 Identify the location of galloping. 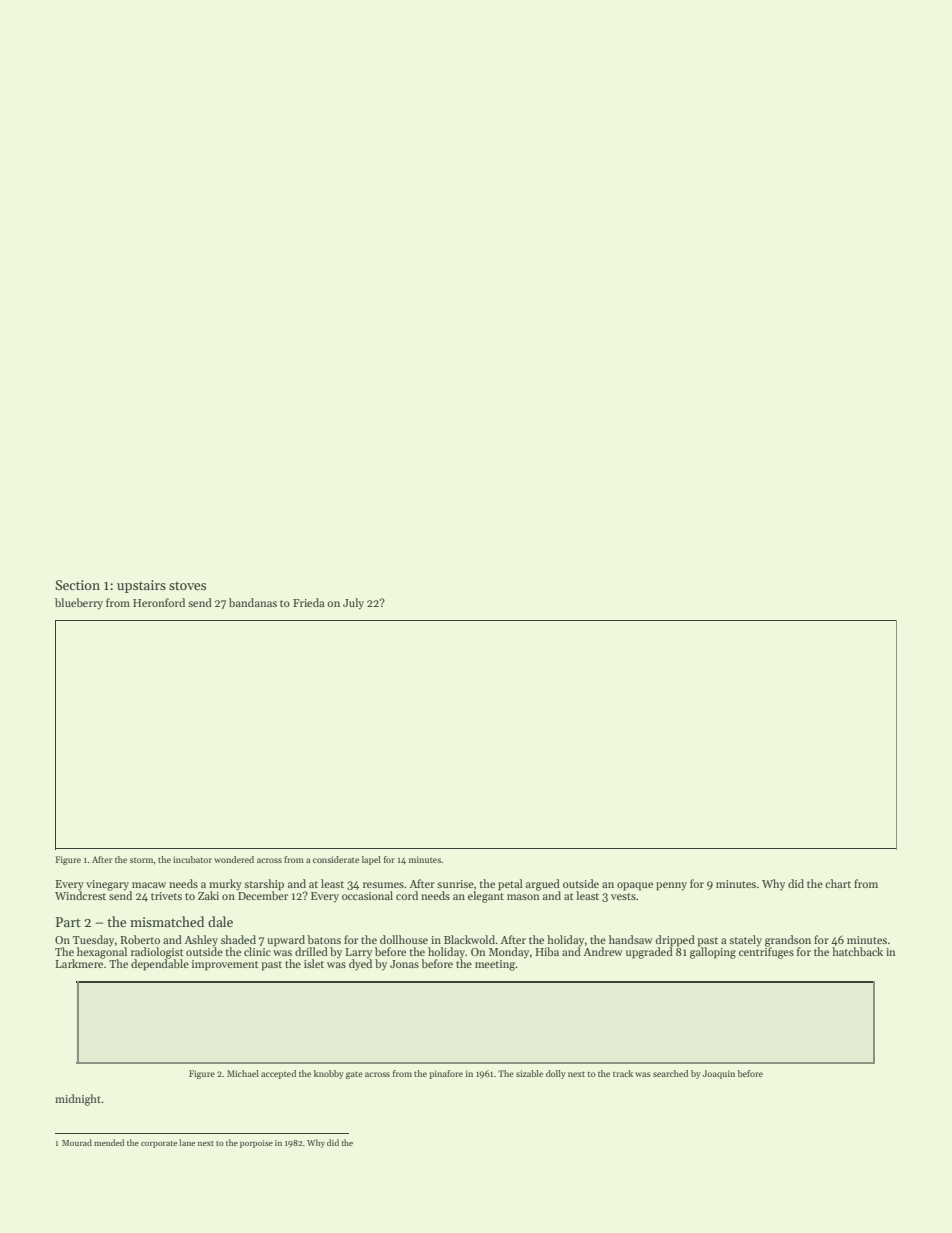
(713, 953).
